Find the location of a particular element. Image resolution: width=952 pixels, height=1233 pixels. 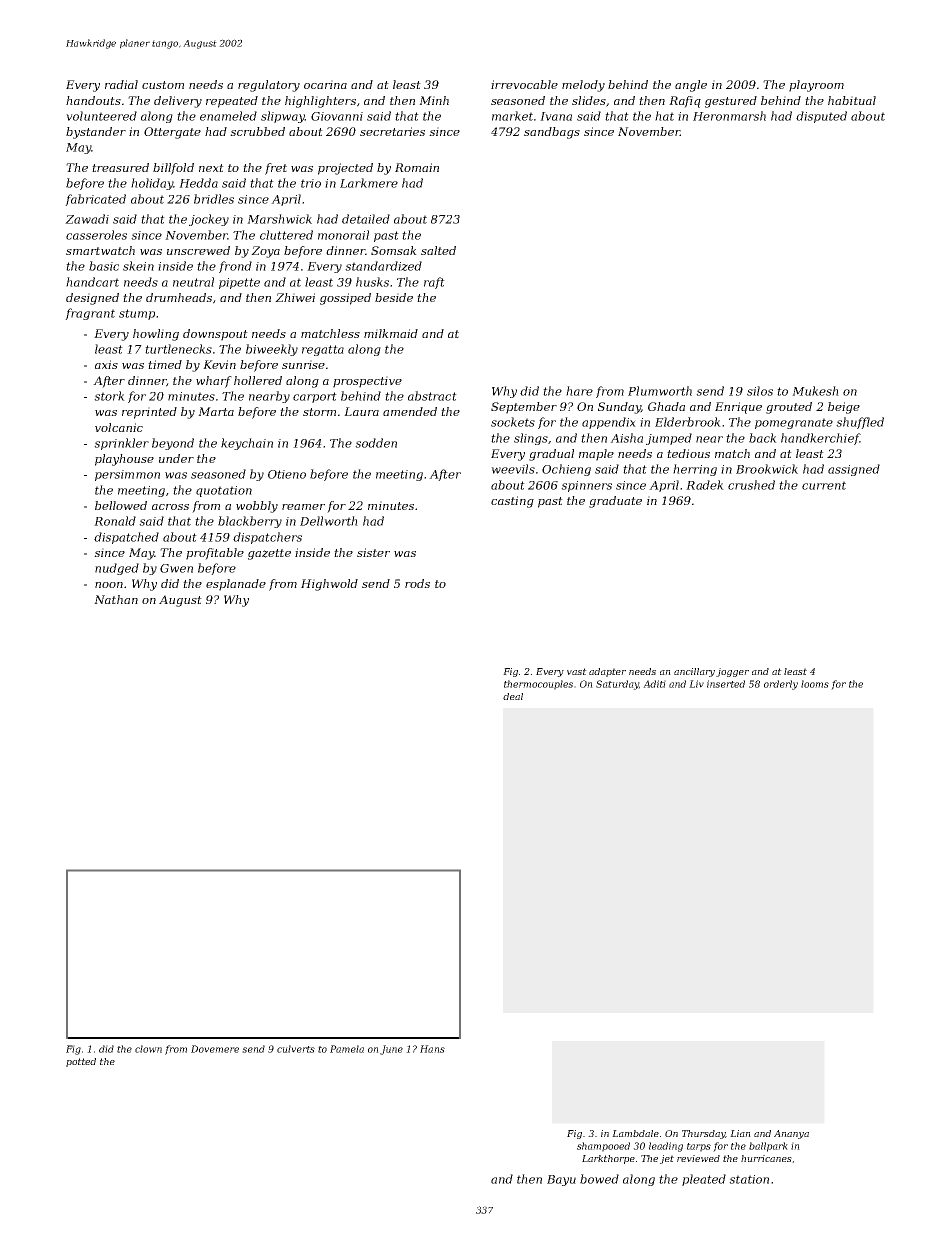

axis is located at coordinates (106, 364).
